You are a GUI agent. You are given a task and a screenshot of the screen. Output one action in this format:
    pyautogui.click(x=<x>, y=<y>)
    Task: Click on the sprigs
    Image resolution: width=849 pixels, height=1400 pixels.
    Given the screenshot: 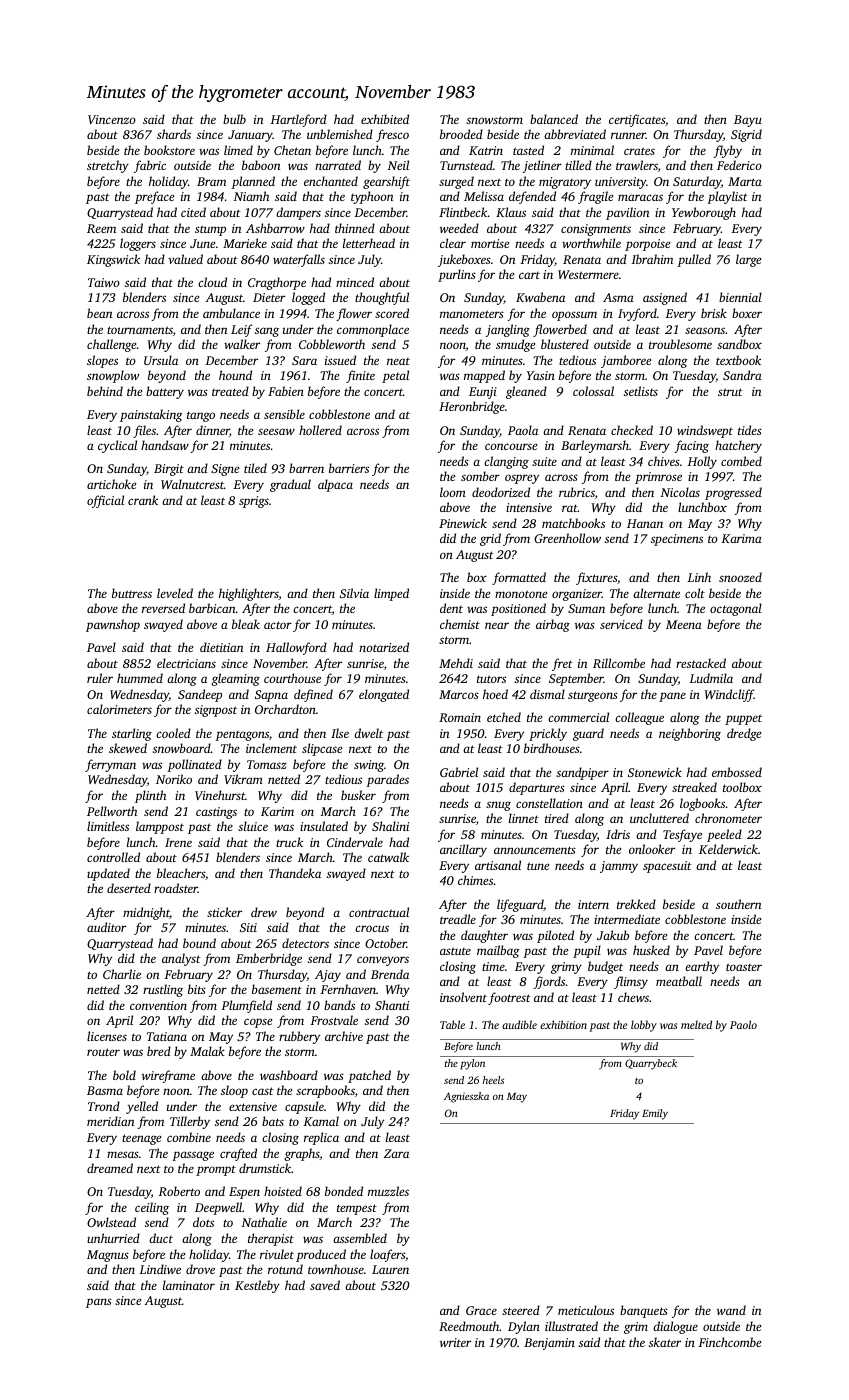 What is the action you would take?
    pyautogui.click(x=254, y=502)
